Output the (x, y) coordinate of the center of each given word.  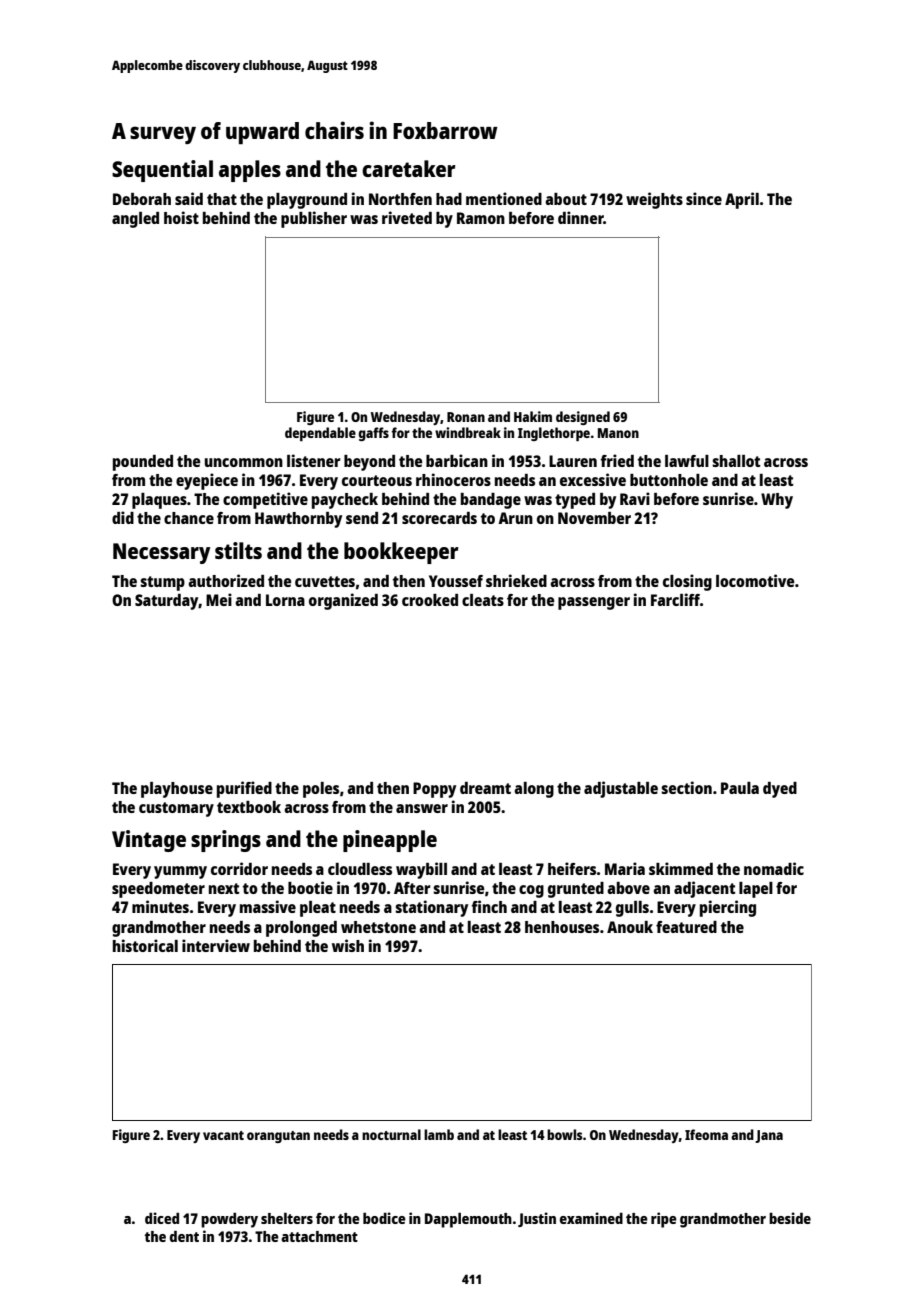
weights (654, 200)
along (534, 790)
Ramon (481, 218)
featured (686, 927)
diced (162, 1218)
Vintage (149, 841)
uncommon (244, 462)
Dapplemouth (468, 1220)
